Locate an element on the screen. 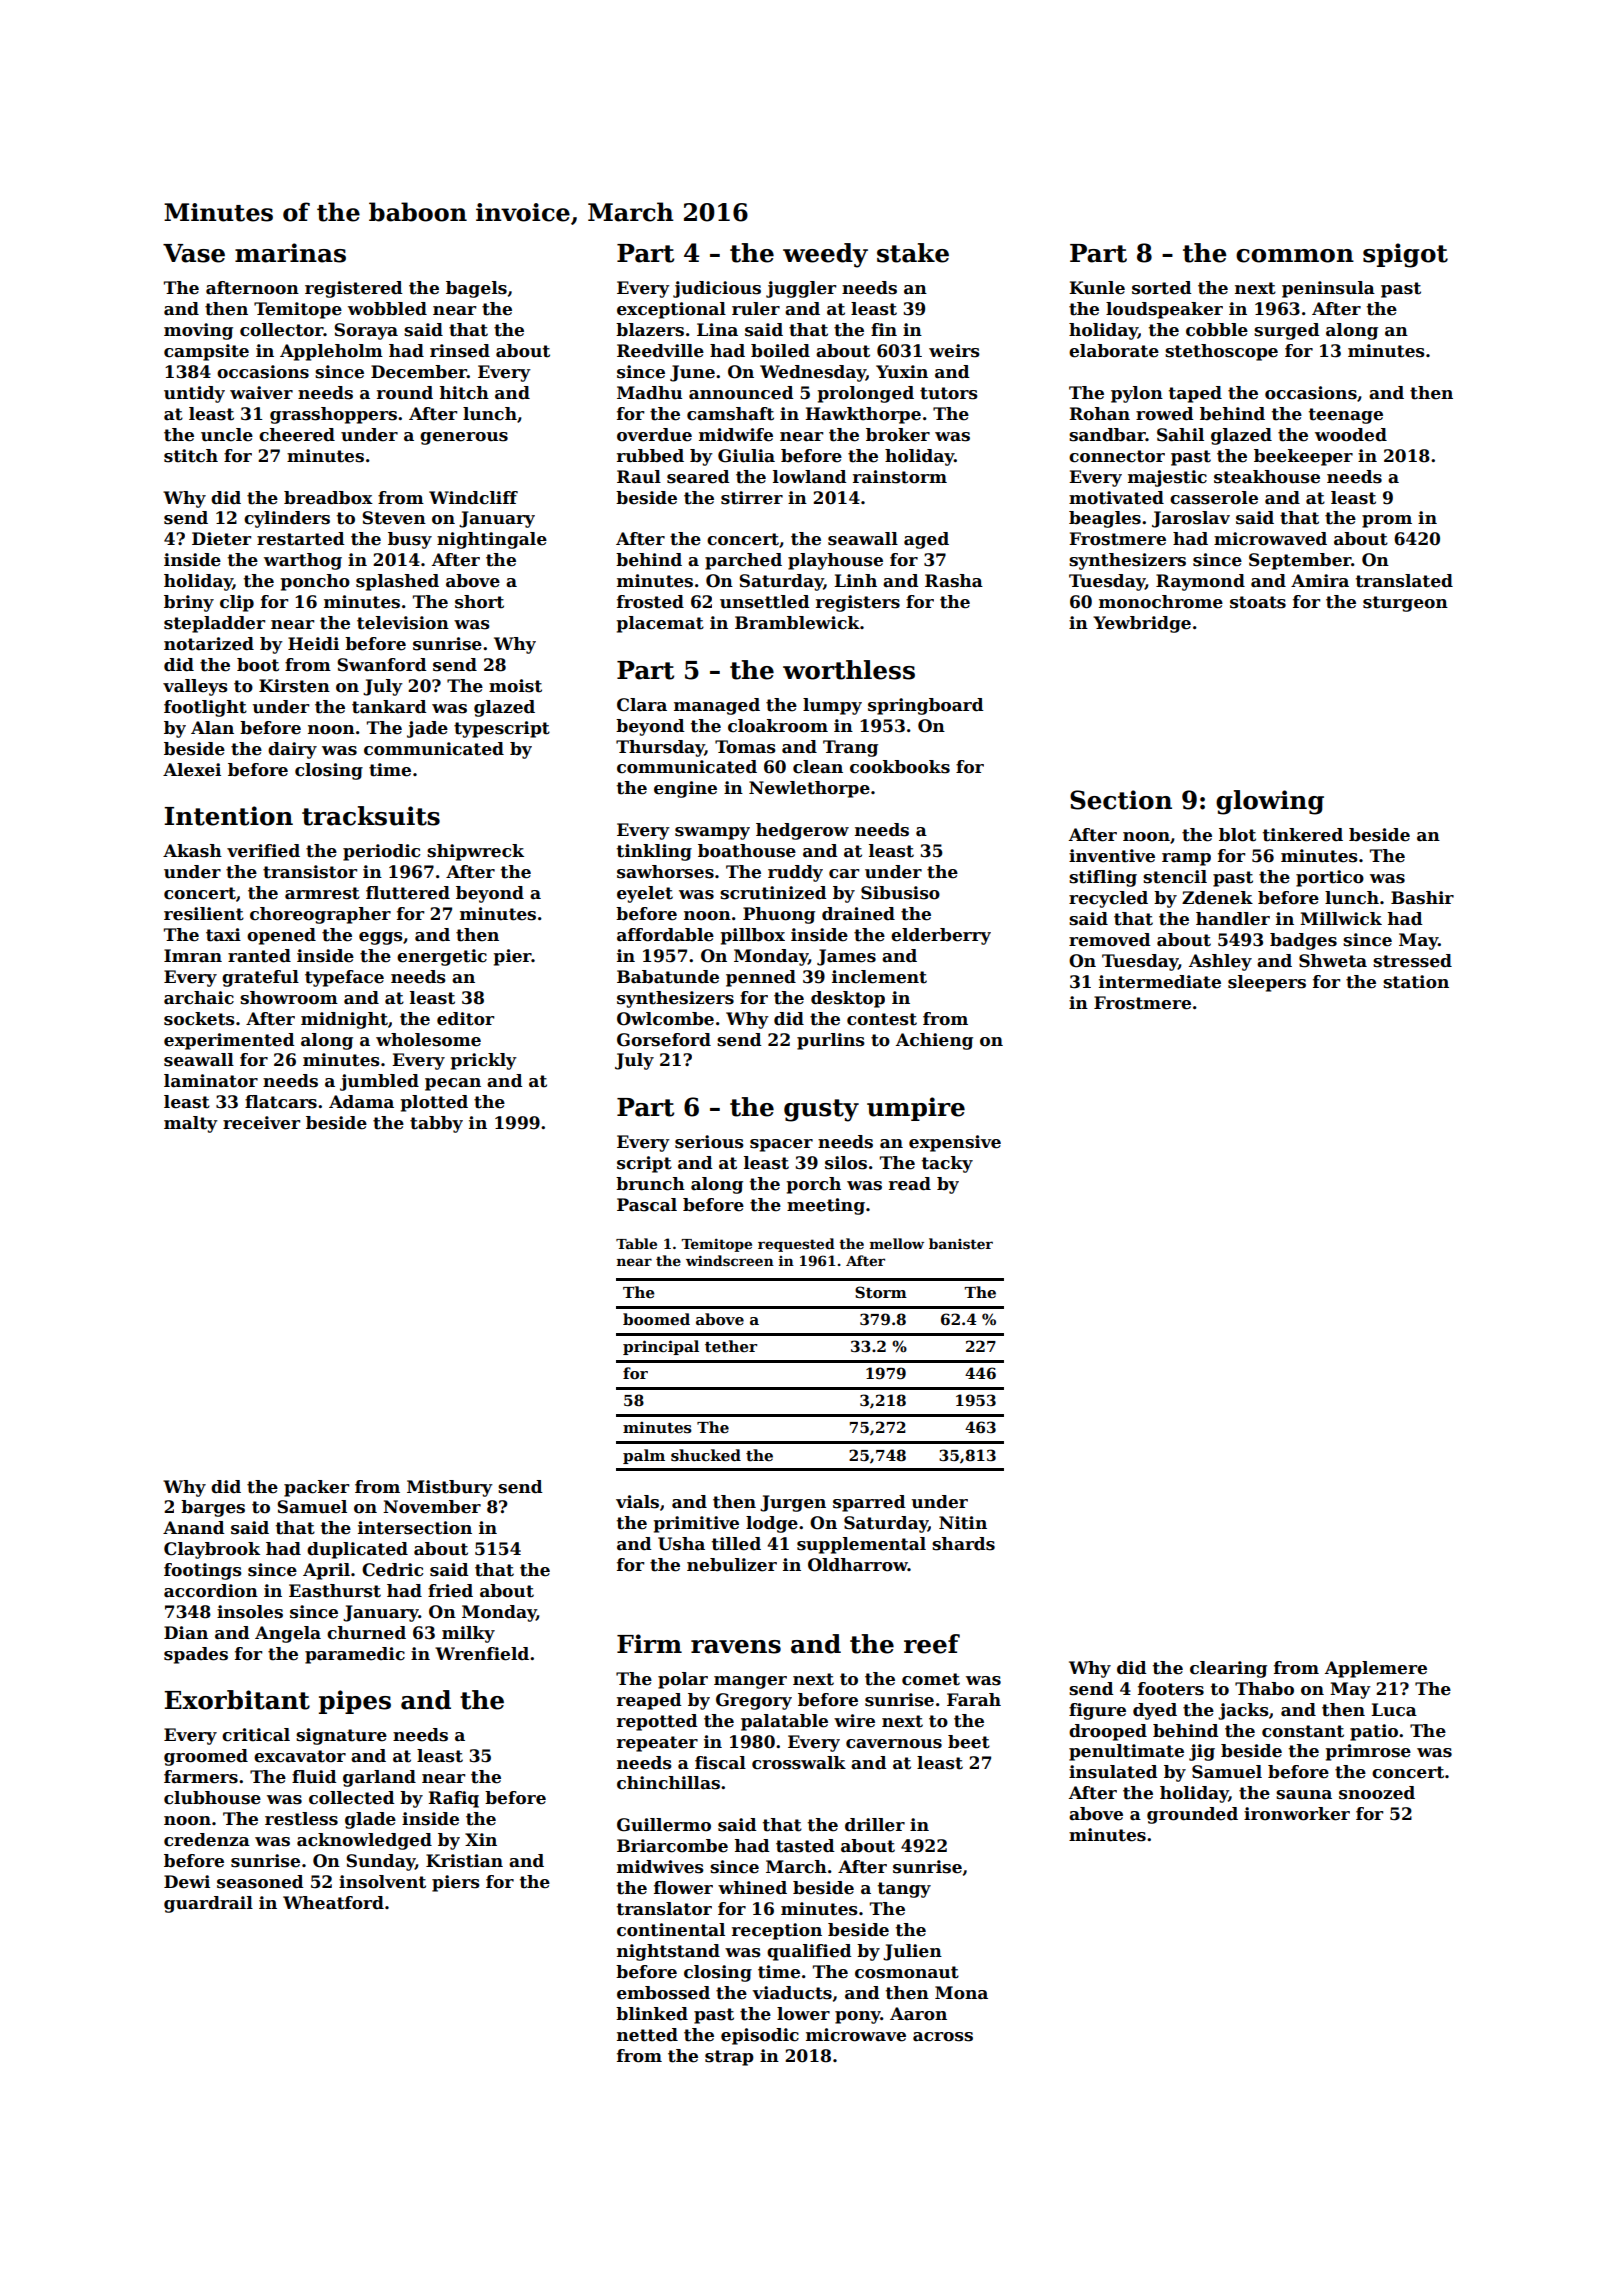 This screenshot has width=1620, height=2292. Firm is located at coordinates (649, 1643).
